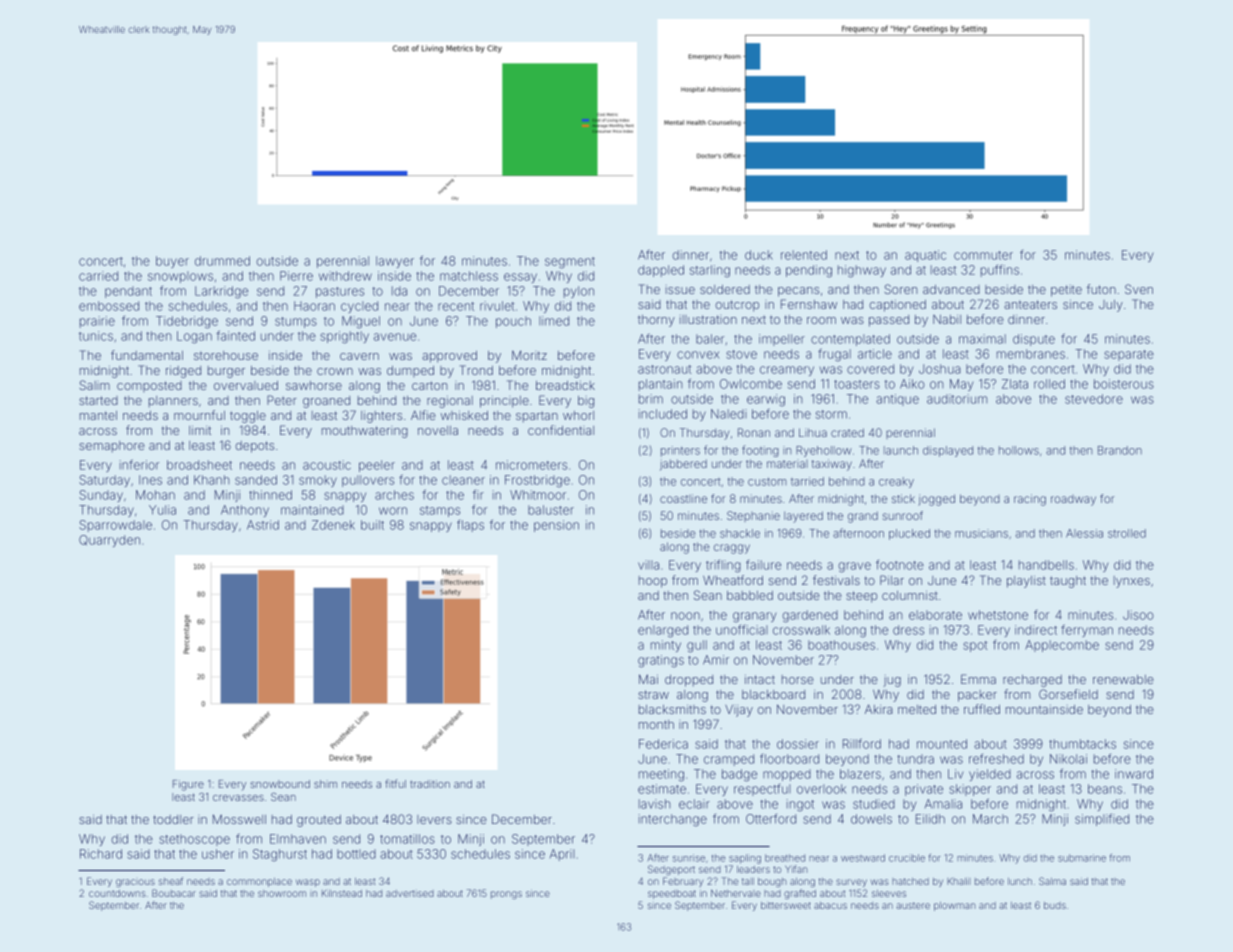 This screenshot has width=1233, height=952. I want to click on anteaters, so click(1030, 304).
